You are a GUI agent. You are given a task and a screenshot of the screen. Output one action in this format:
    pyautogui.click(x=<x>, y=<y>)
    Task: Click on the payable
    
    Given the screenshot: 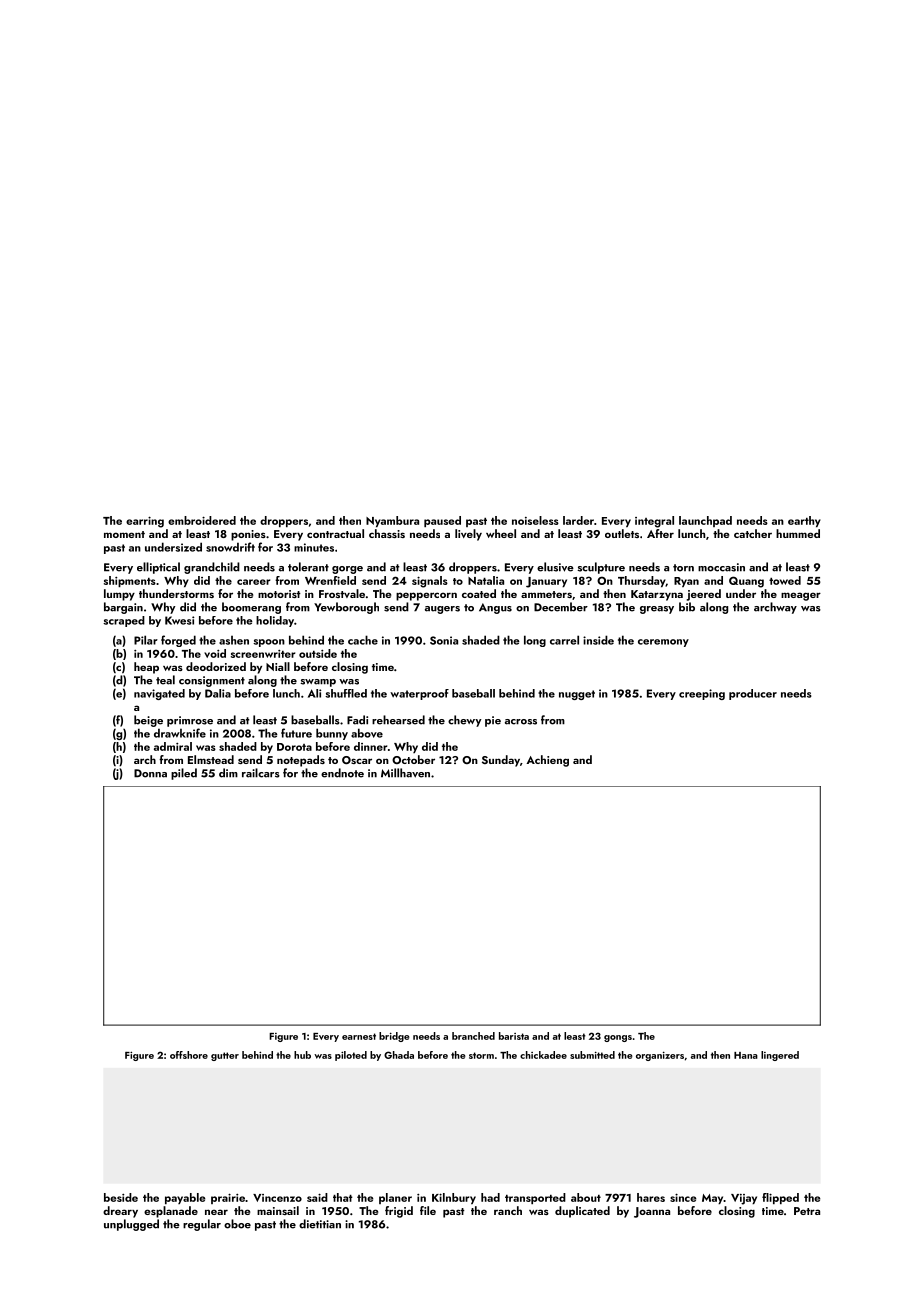 What is the action you would take?
    pyautogui.click(x=185, y=1198)
